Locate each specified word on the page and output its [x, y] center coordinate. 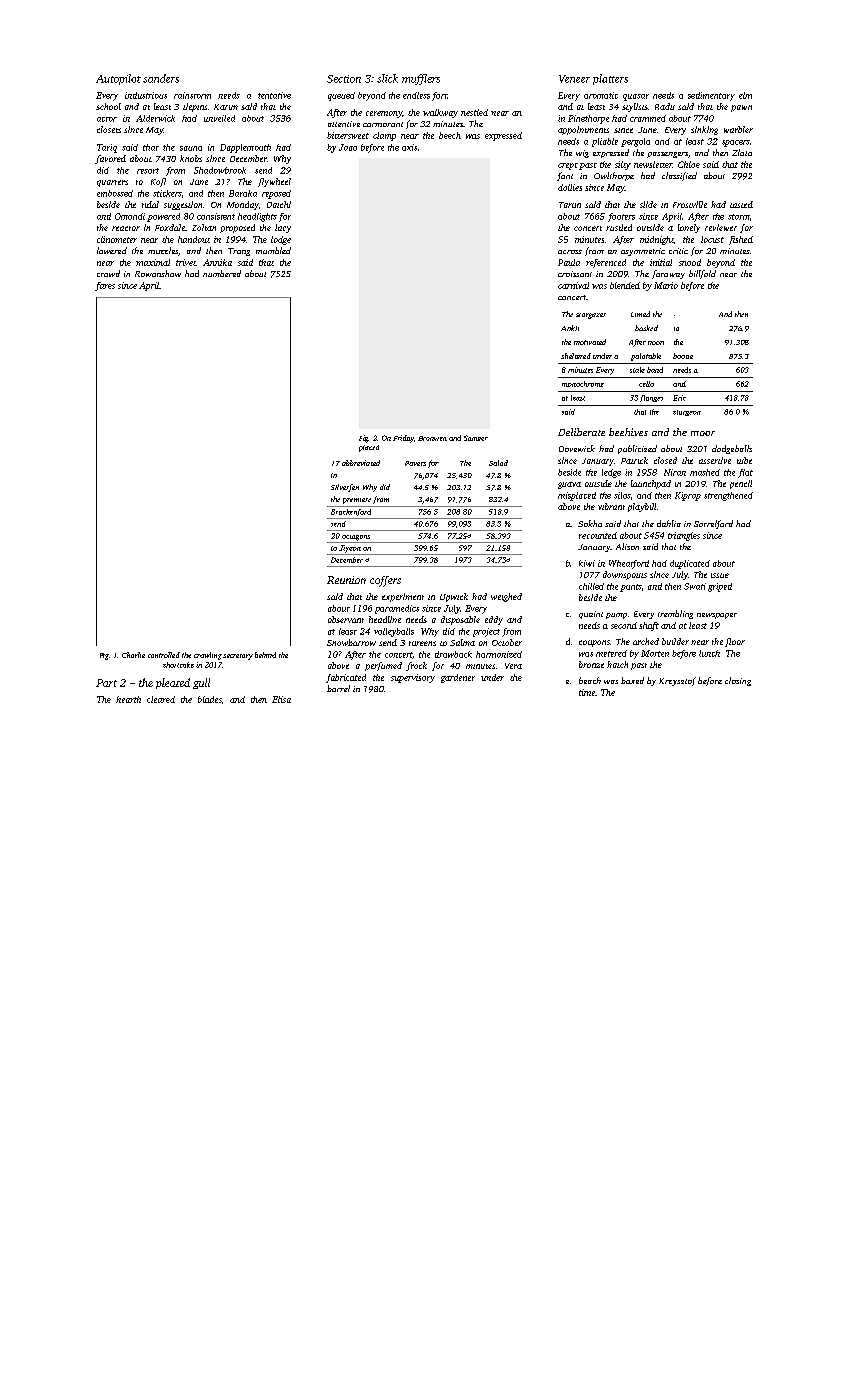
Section [344, 79]
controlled [164, 655]
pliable [605, 142]
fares [105, 286]
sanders [161, 78]
